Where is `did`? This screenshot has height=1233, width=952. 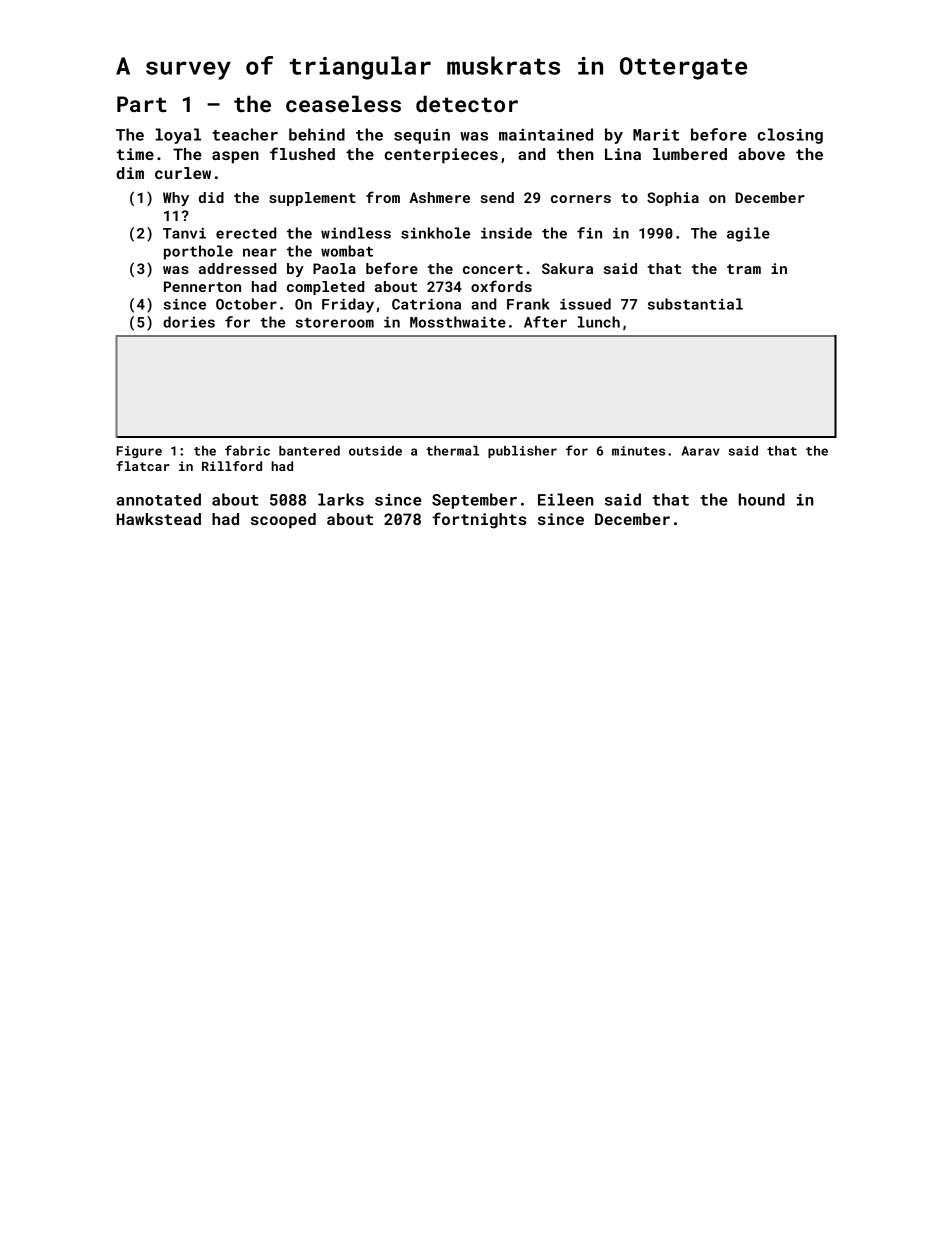 did is located at coordinates (211, 197).
